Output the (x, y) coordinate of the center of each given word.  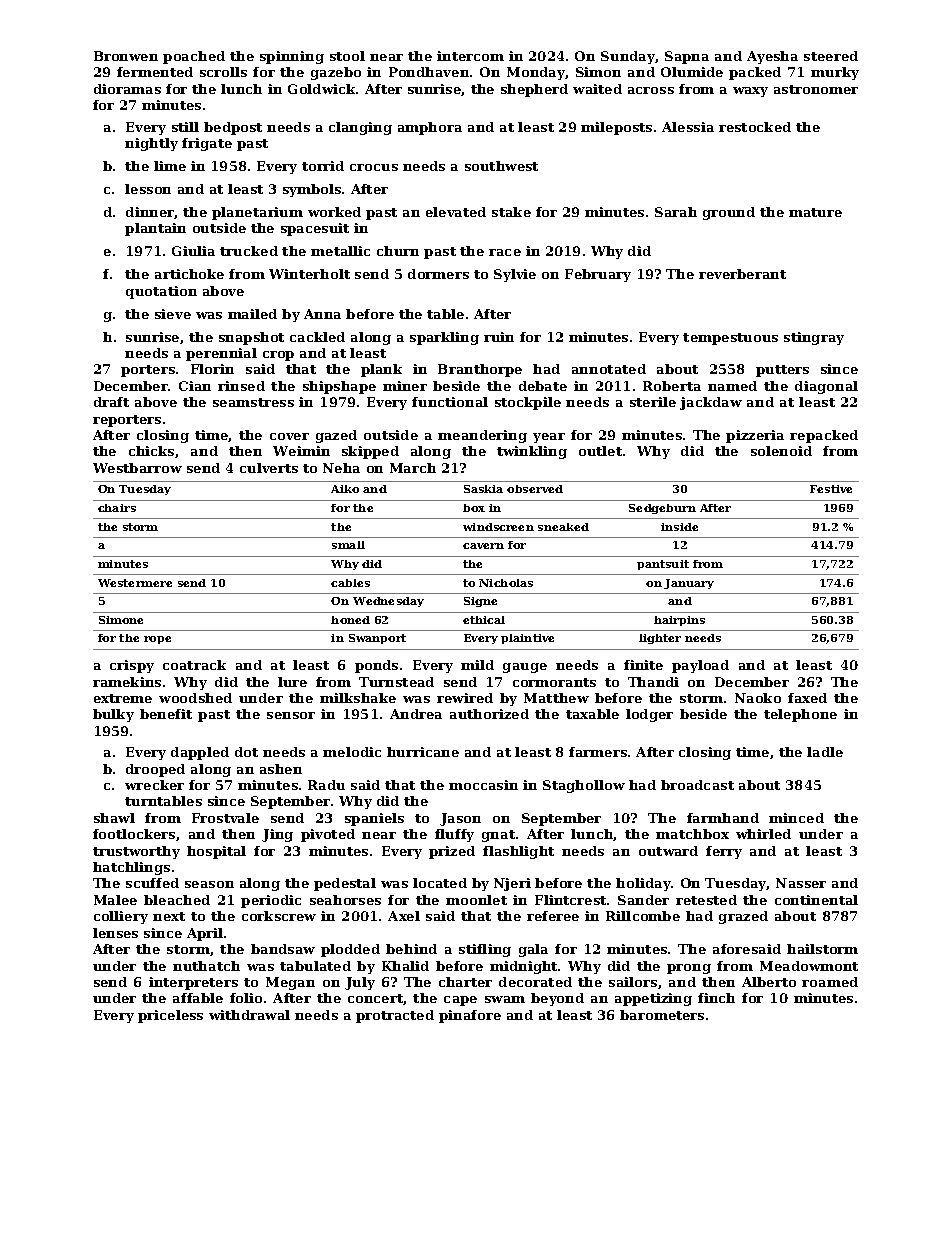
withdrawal (249, 1015)
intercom (470, 56)
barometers (662, 1015)
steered (831, 56)
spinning (292, 57)
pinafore (470, 1016)
